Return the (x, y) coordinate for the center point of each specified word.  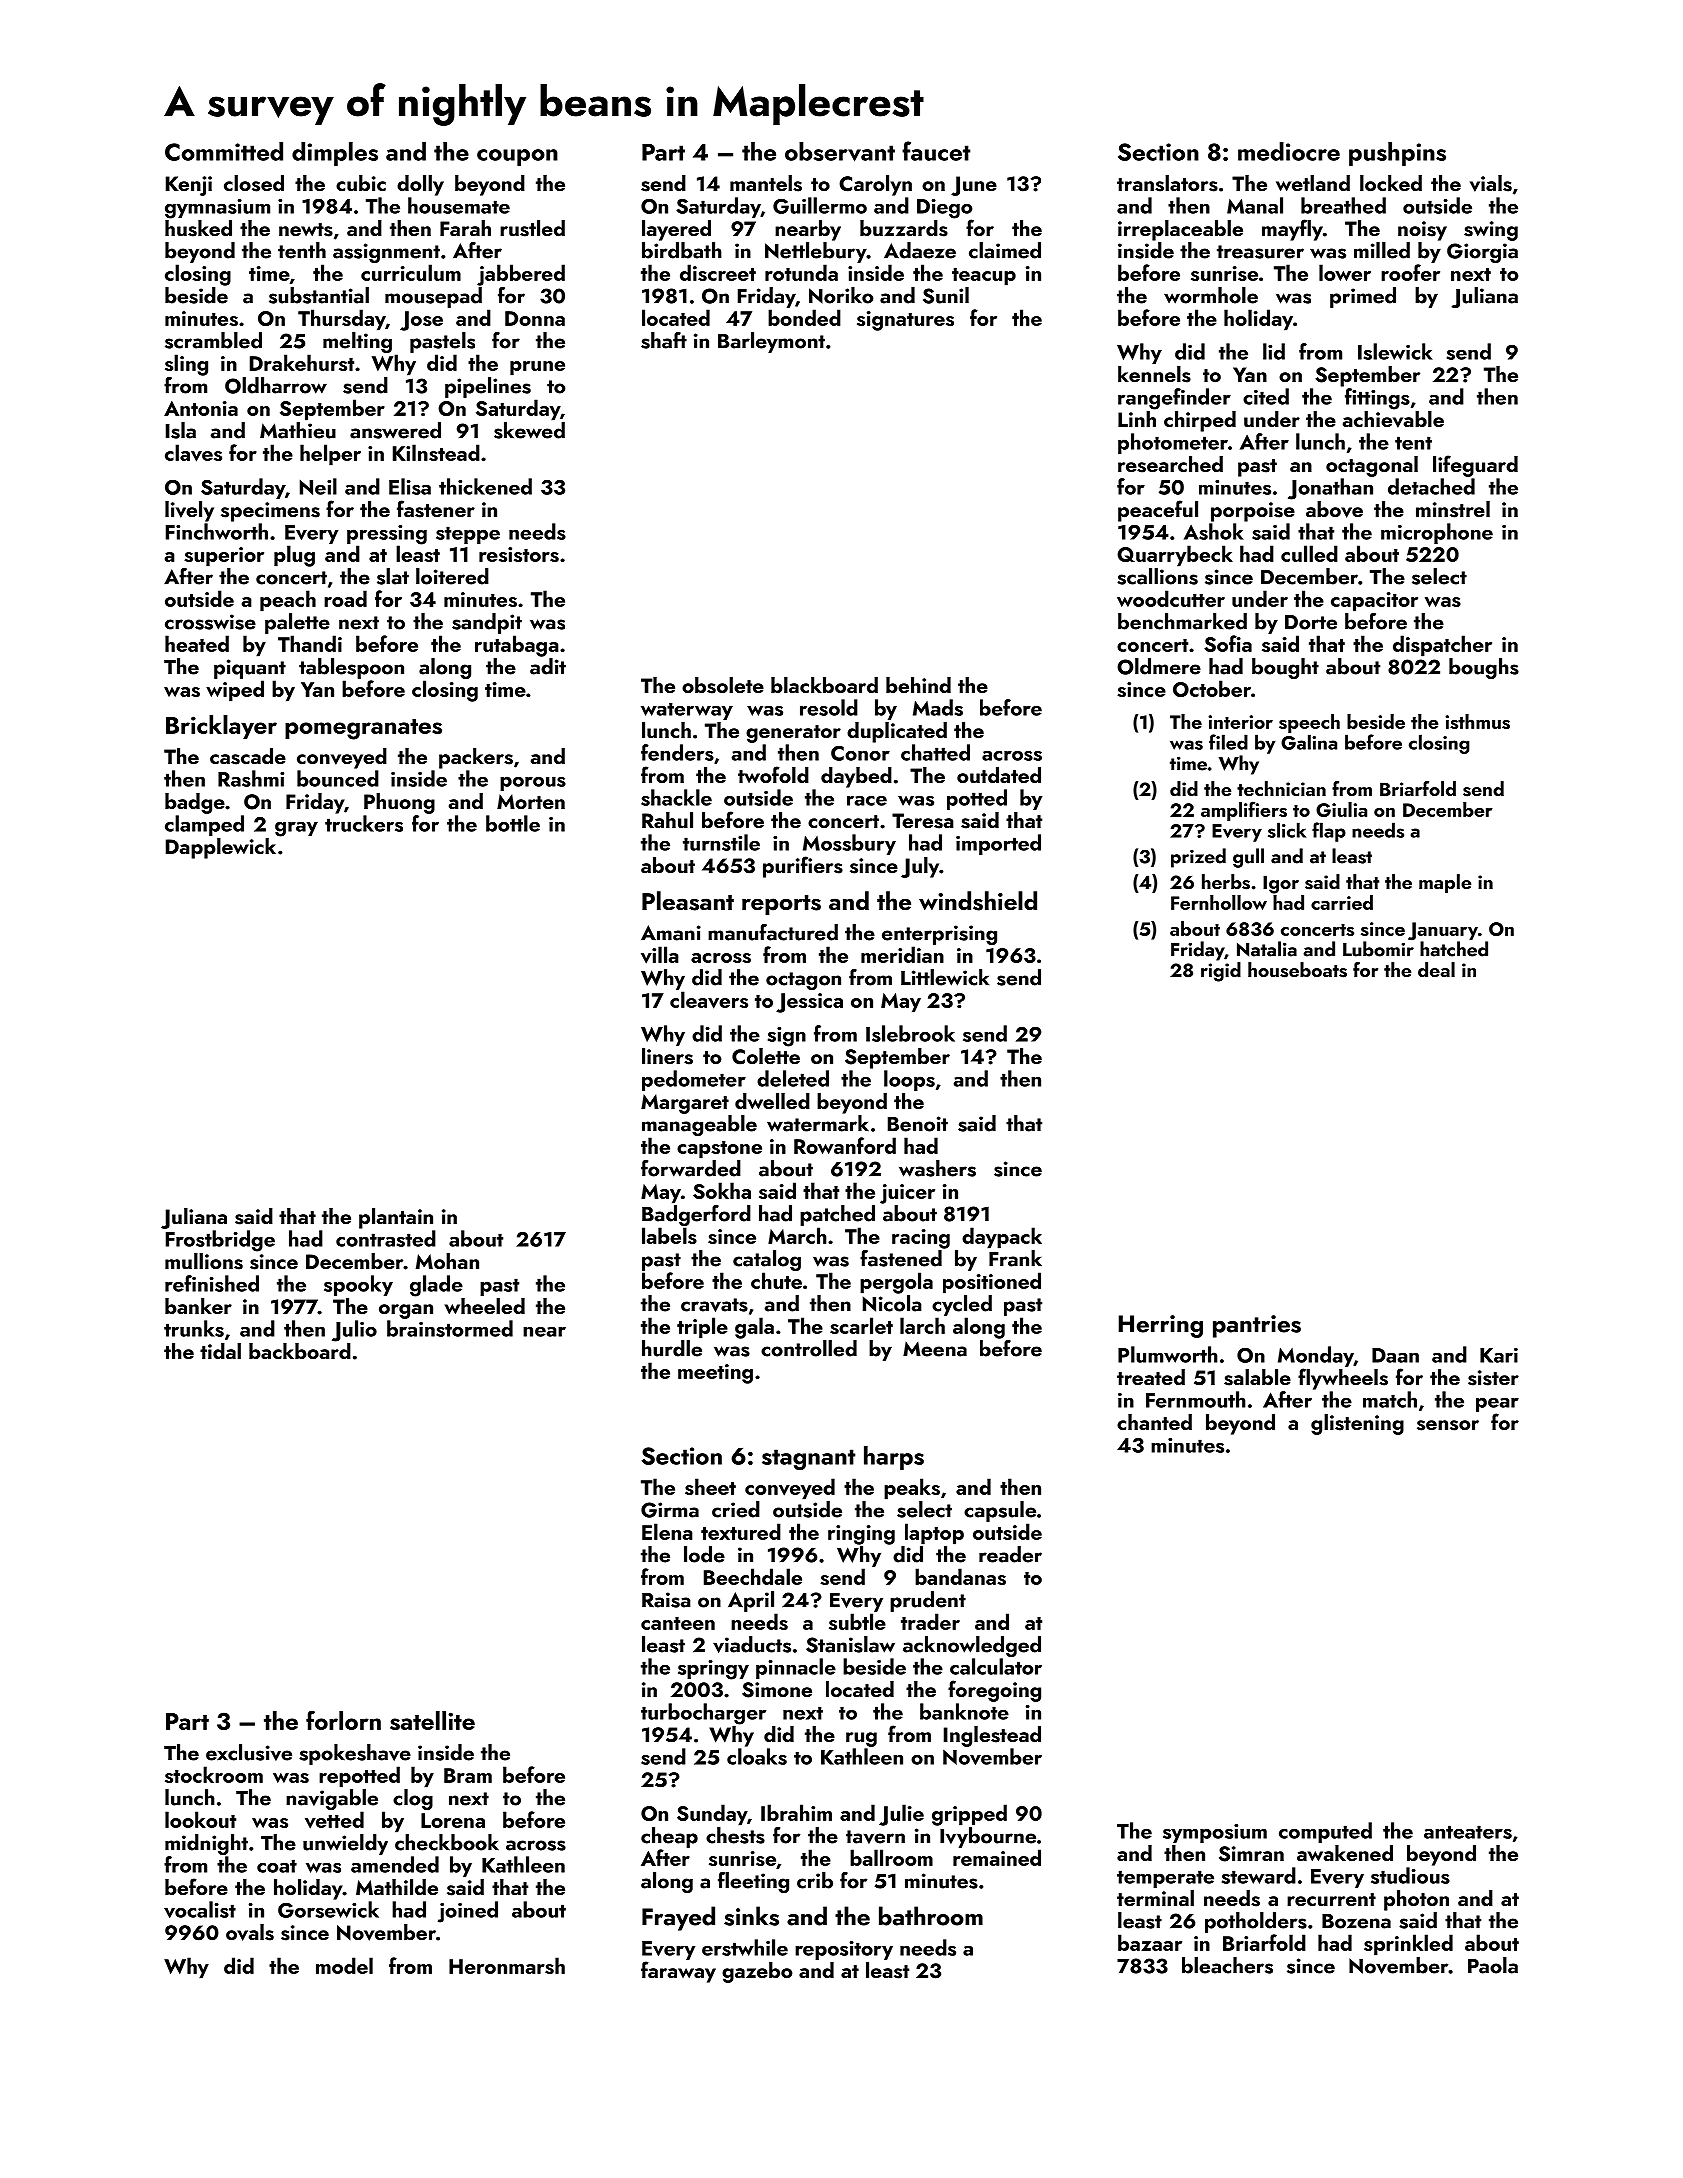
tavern (875, 1837)
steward (1259, 1875)
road (345, 598)
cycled (962, 1305)
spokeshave (355, 1754)
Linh (1137, 419)
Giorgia (1482, 253)
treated (1151, 1377)
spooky (358, 1285)
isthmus (1478, 721)
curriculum (411, 272)
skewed (529, 430)
